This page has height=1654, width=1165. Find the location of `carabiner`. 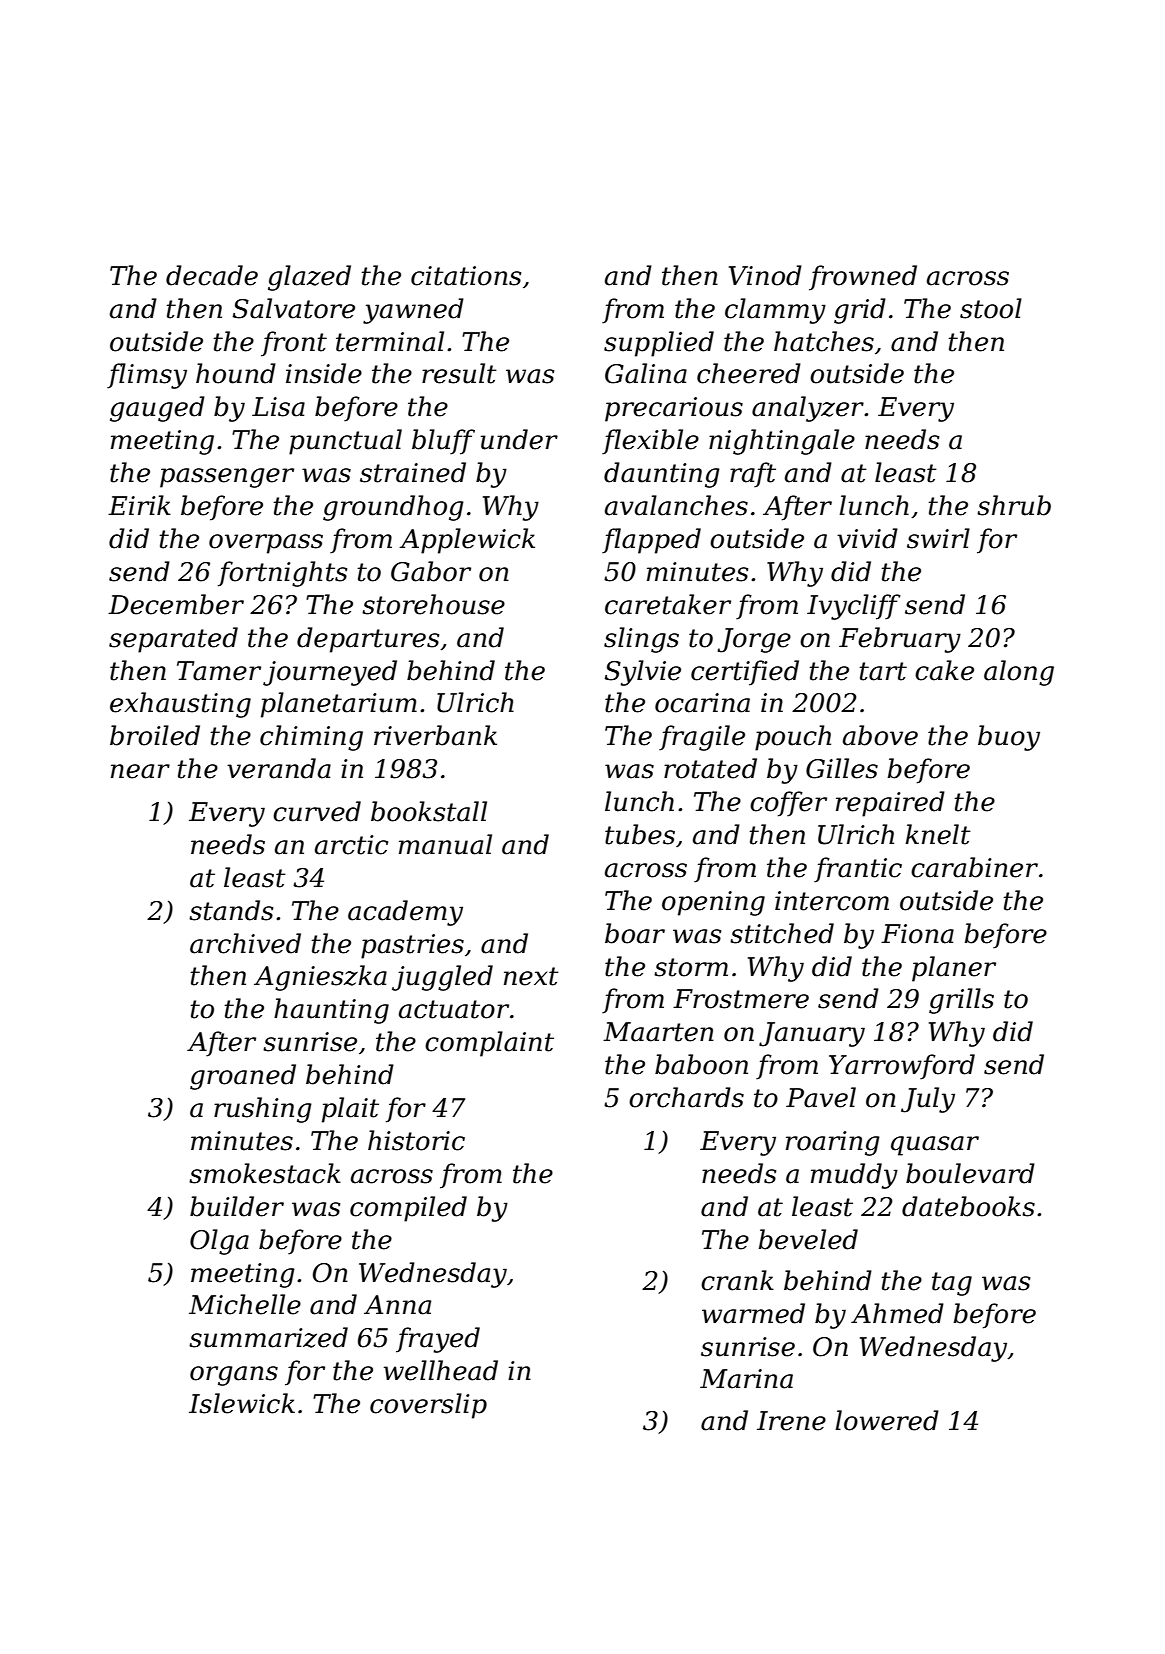

carabiner is located at coordinates (974, 867).
